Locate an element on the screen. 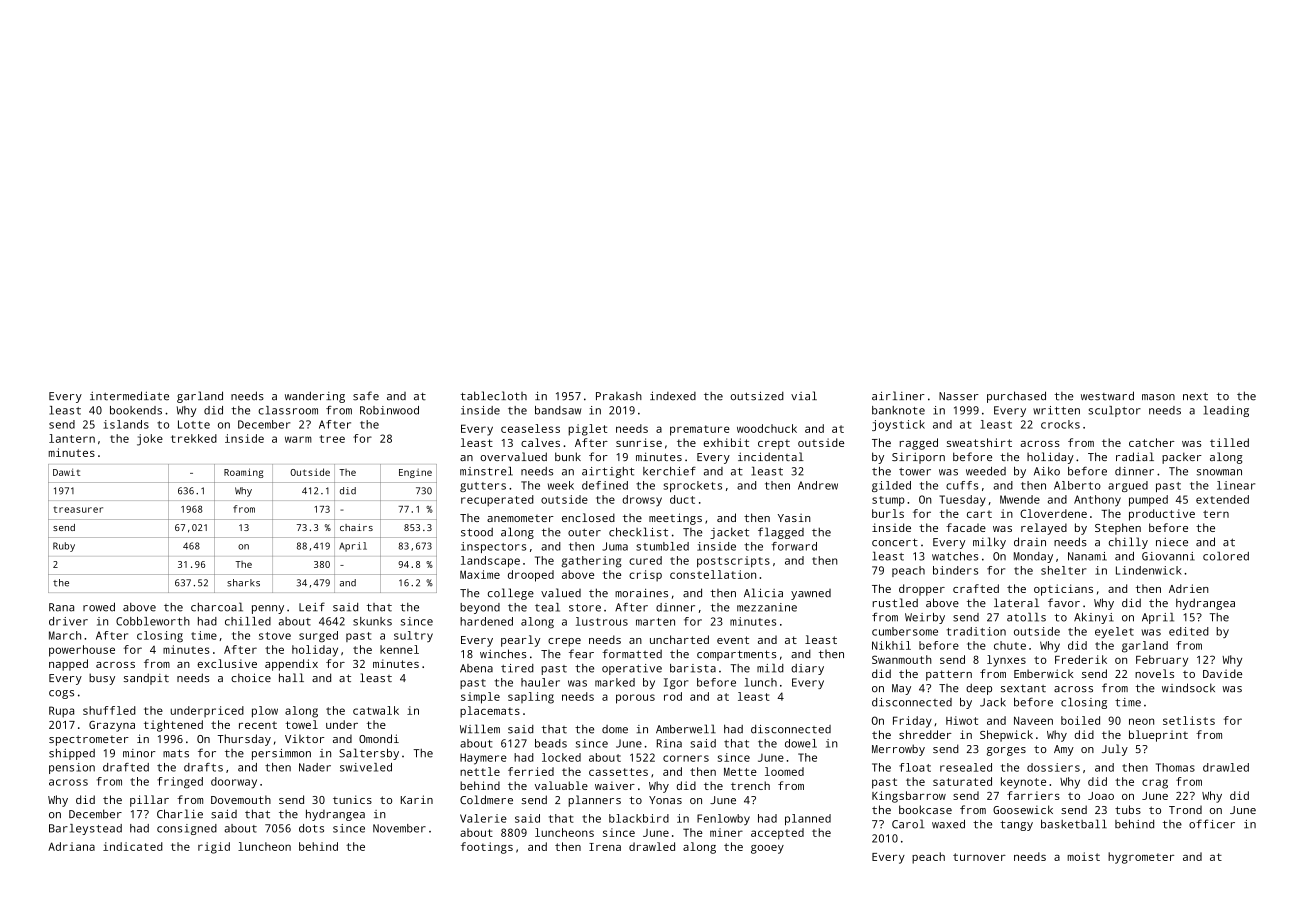  eyelet is located at coordinates (1114, 632).
